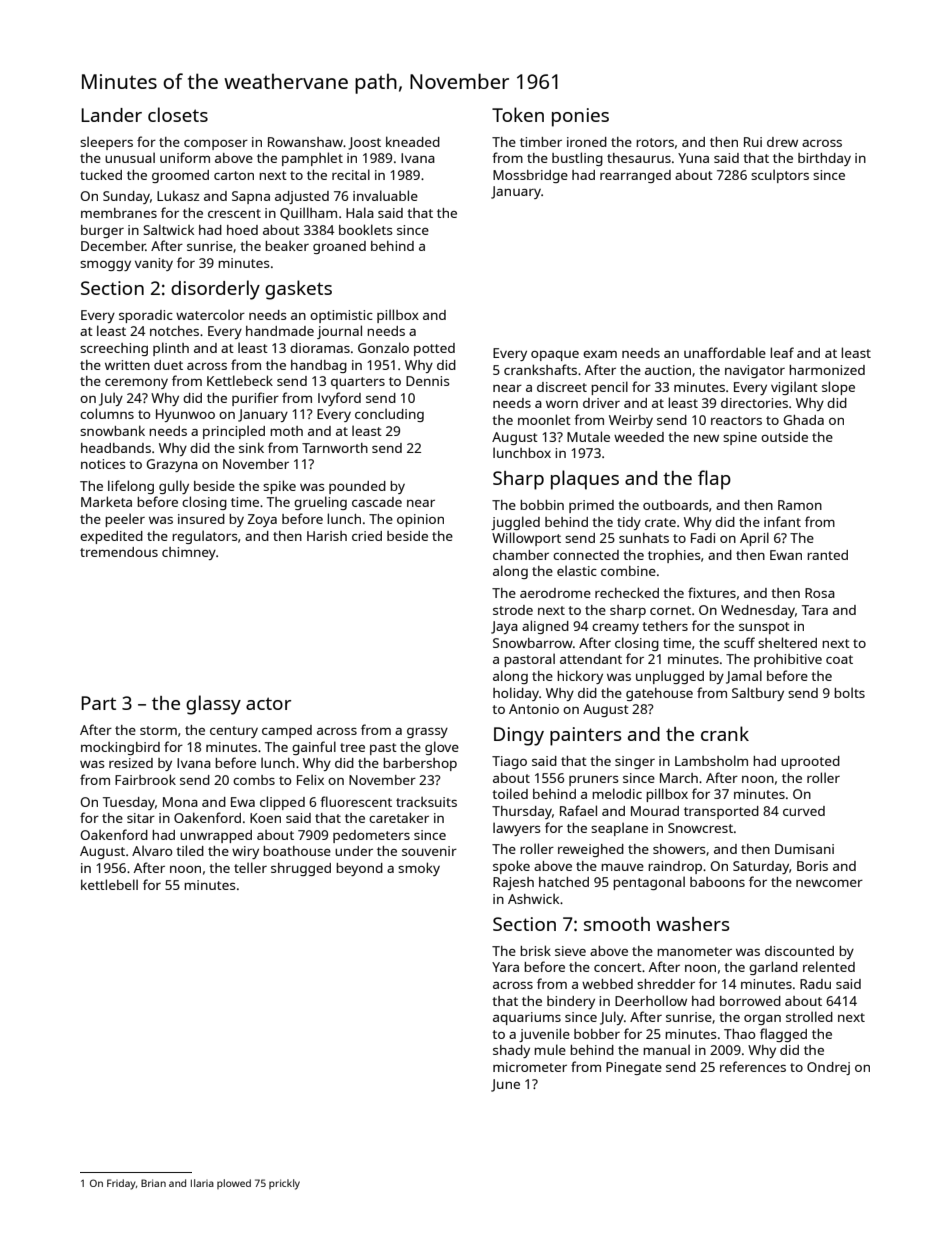 This screenshot has height=1233, width=952. What do you see at coordinates (106, 143) in the screenshot?
I see `sleepers` at bounding box center [106, 143].
